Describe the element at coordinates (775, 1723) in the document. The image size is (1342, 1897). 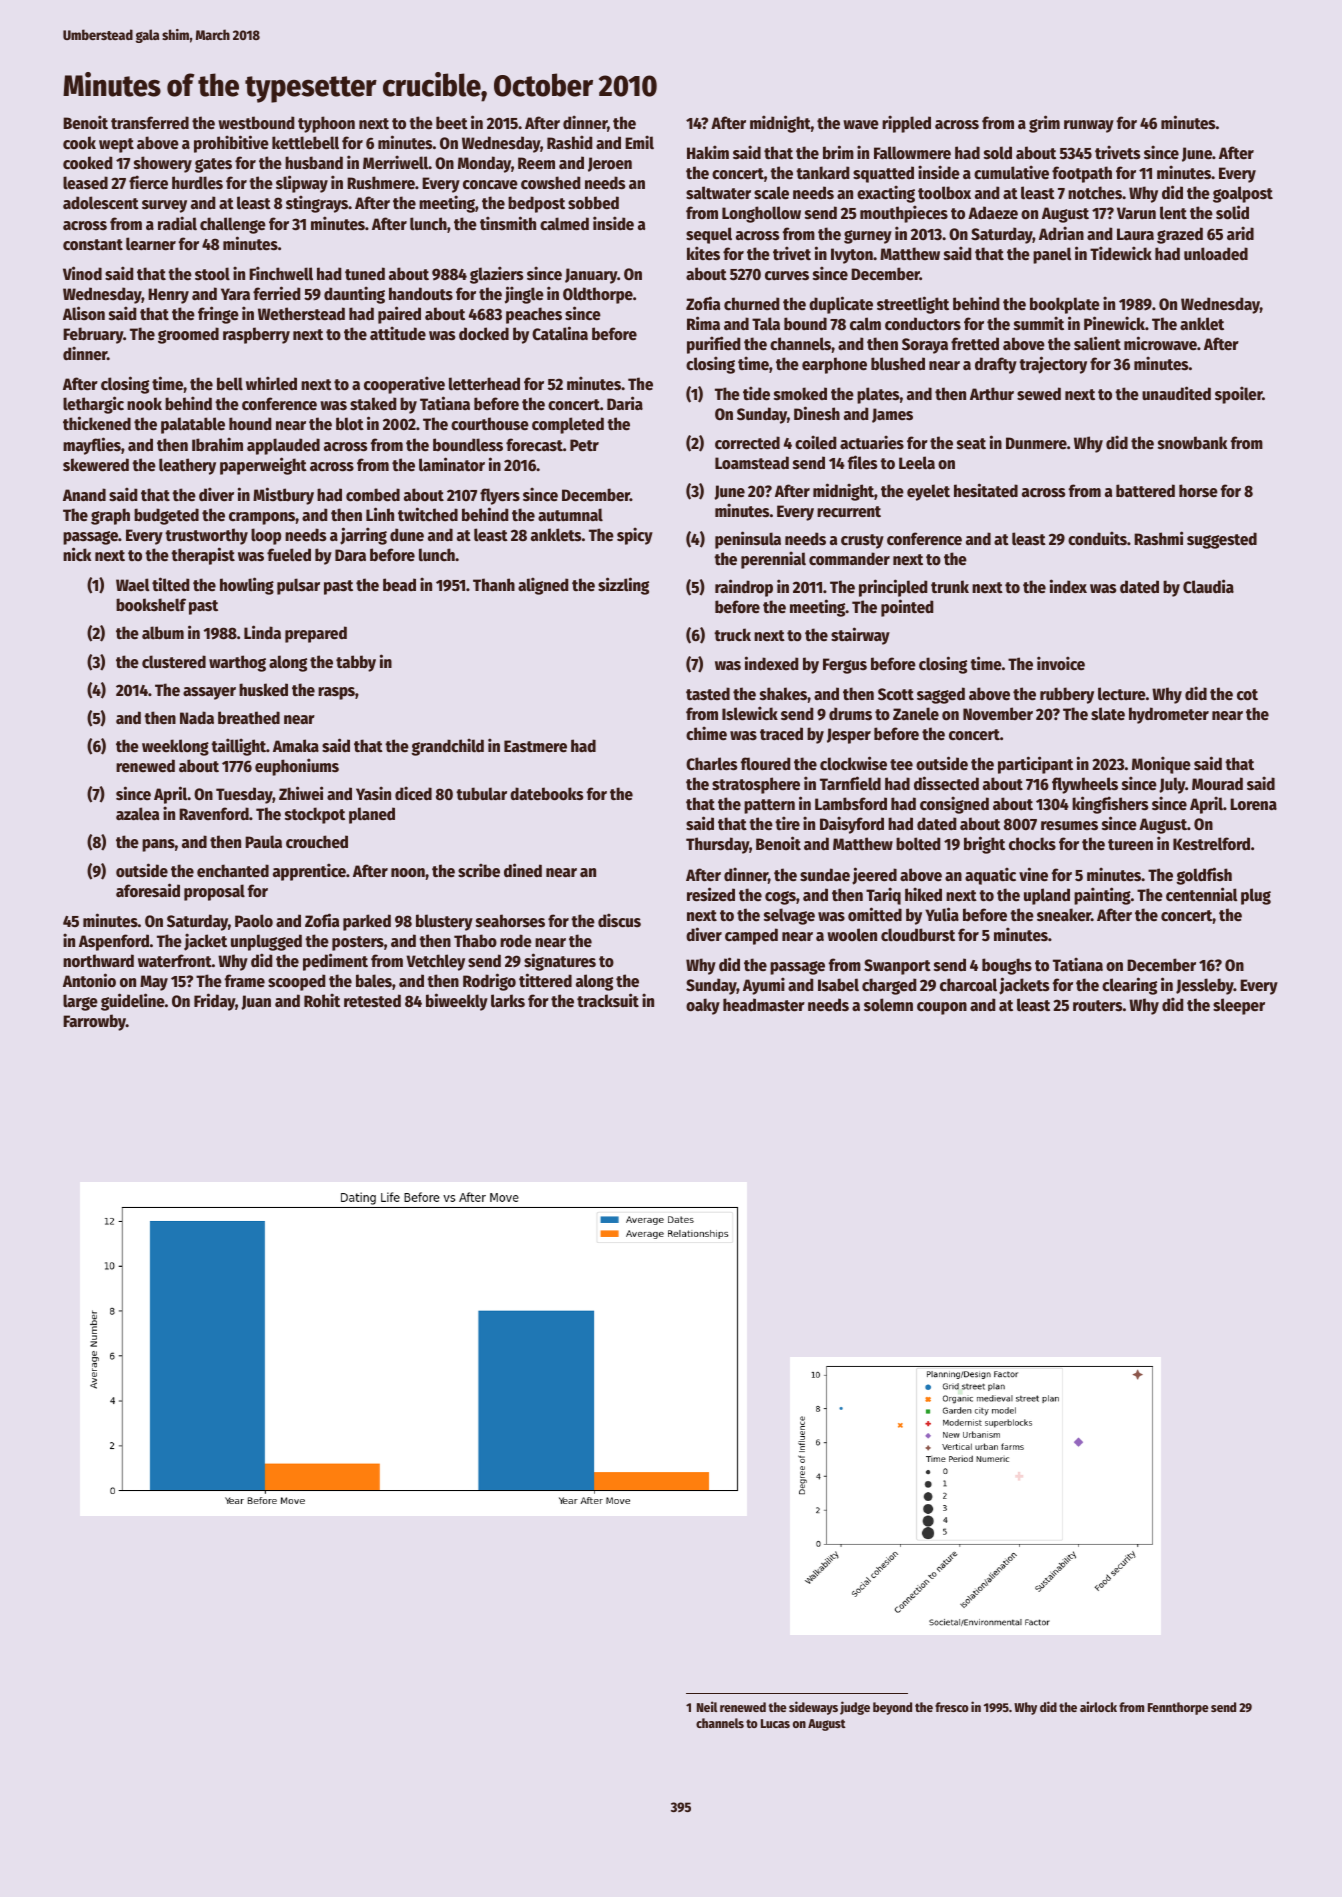
I see `Lucas` at that location.
